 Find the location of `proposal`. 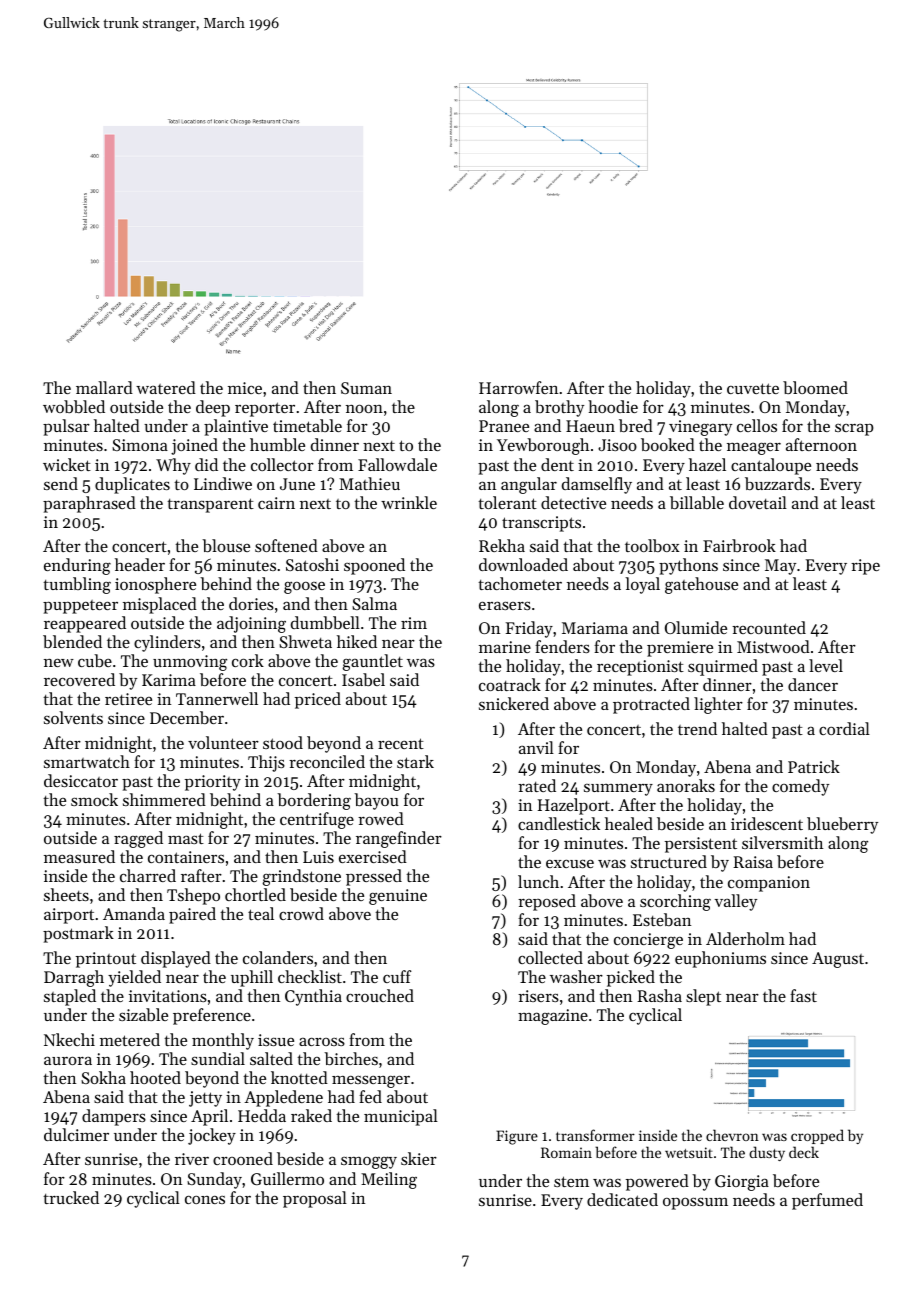

proposal is located at coordinates (315, 1199).
